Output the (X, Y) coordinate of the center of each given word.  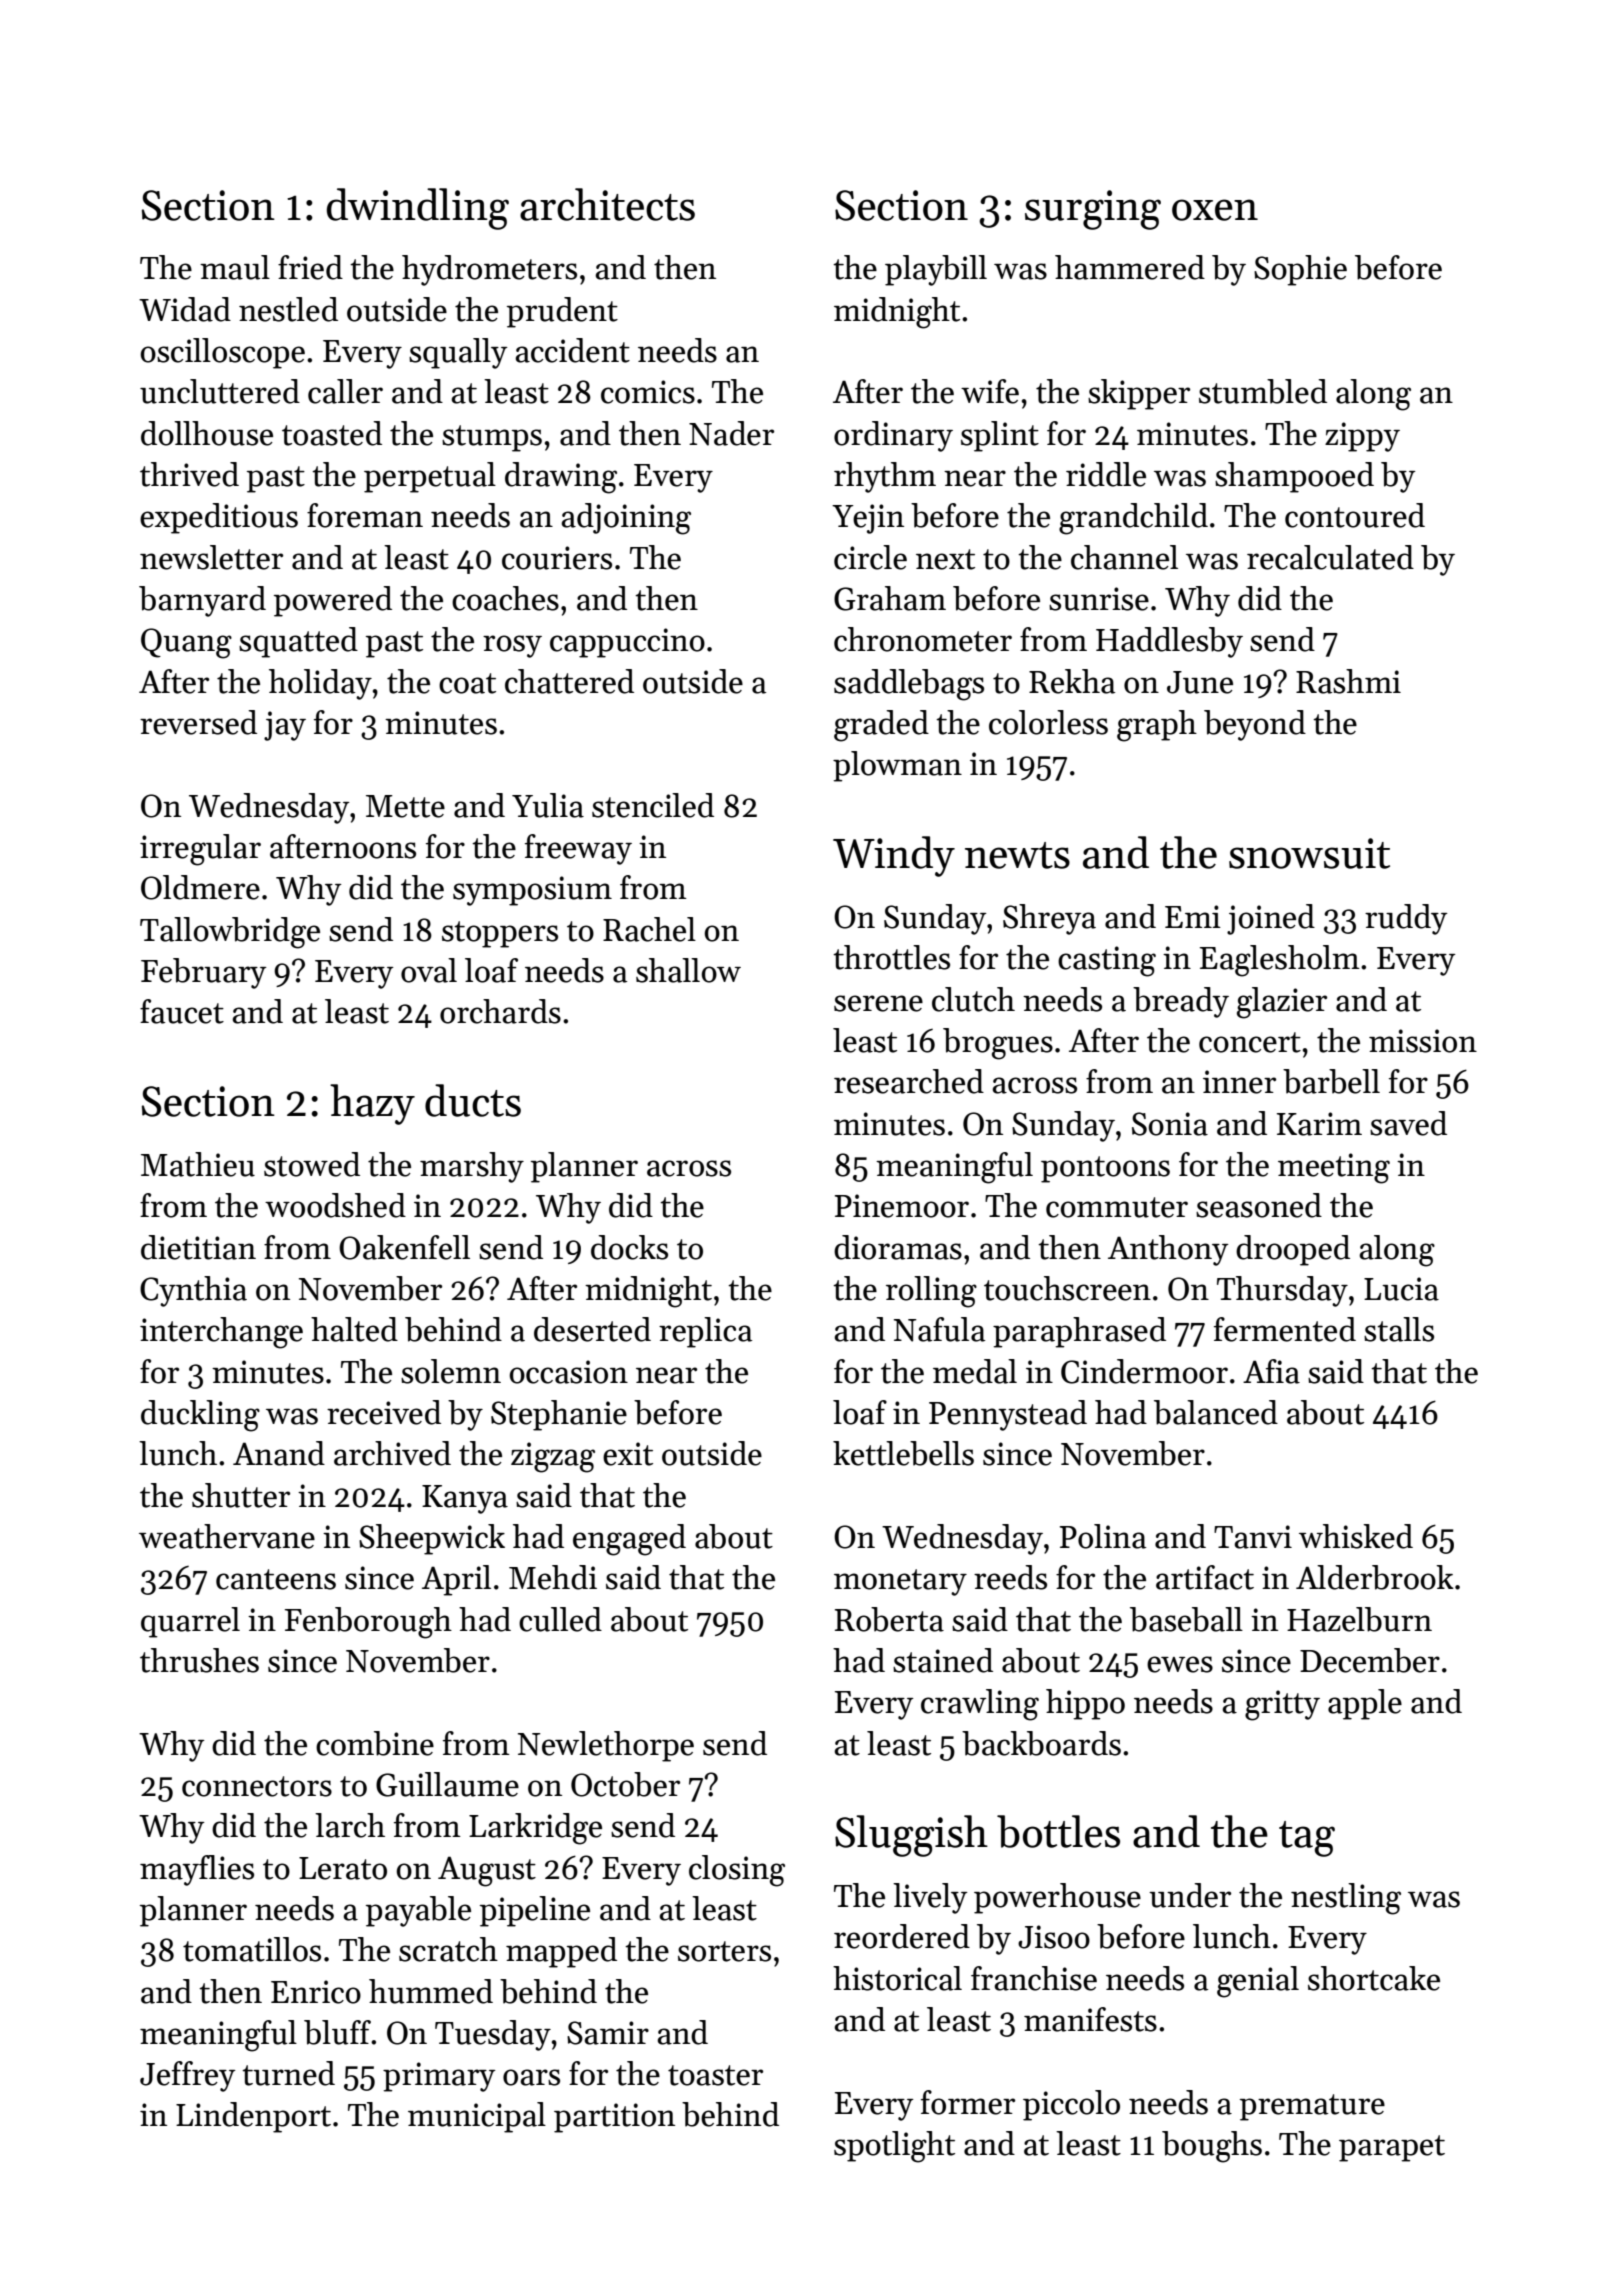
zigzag (553, 1457)
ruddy (1406, 919)
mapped (561, 1952)
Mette (405, 806)
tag (1307, 1839)
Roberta (889, 1619)
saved (1408, 1123)
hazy (372, 1104)
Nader (731, 433)
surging (1093, 210)
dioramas (898, 1247)
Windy (894, 856)
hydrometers (489, 270)
